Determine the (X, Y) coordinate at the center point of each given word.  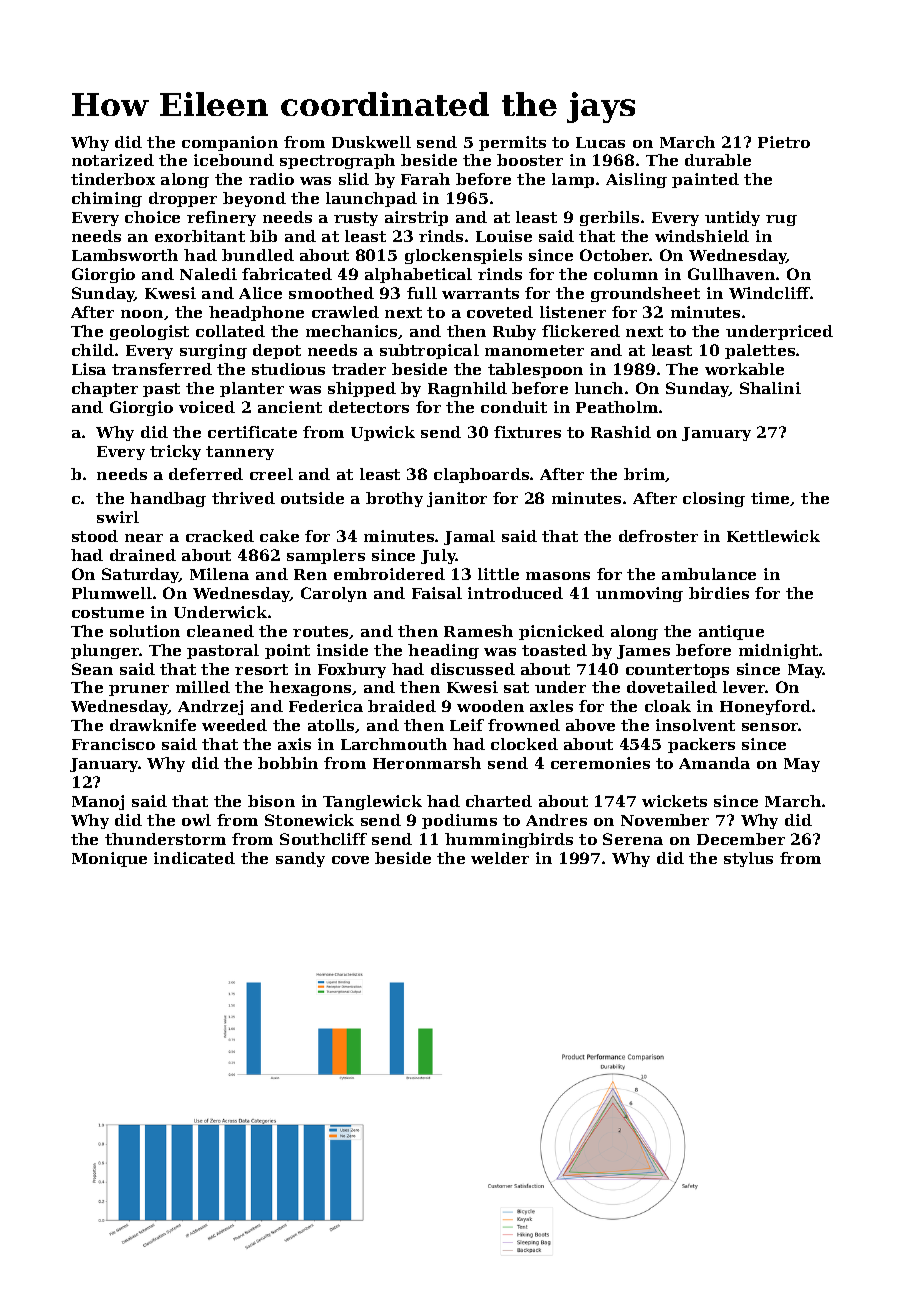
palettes (760, 351)
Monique (109, 859)
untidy (732, 218)
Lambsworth (125, 255)
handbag (168, 499)
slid (354, 179)
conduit (514, 407)
